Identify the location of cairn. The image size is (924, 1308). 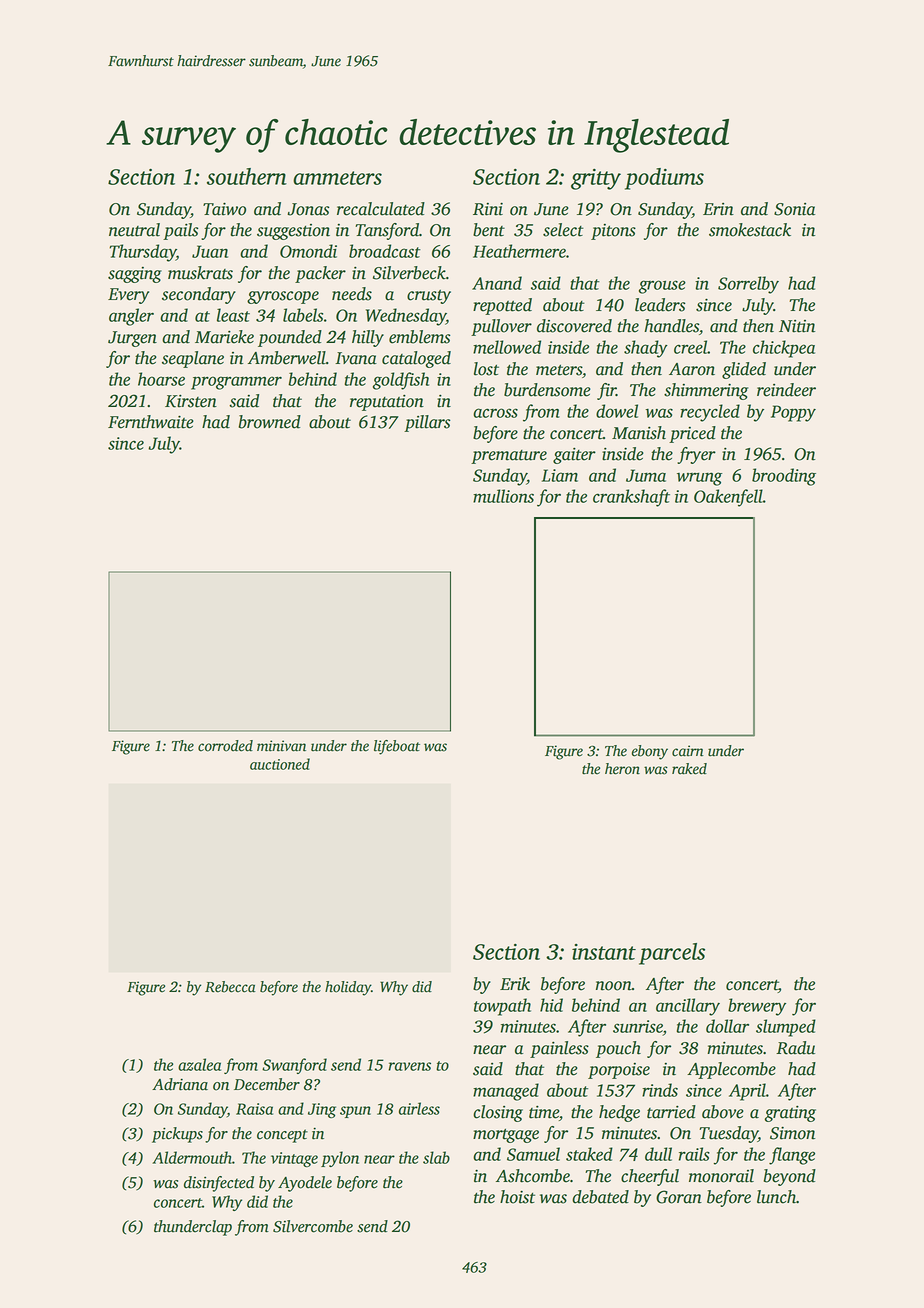
(688, 751).
